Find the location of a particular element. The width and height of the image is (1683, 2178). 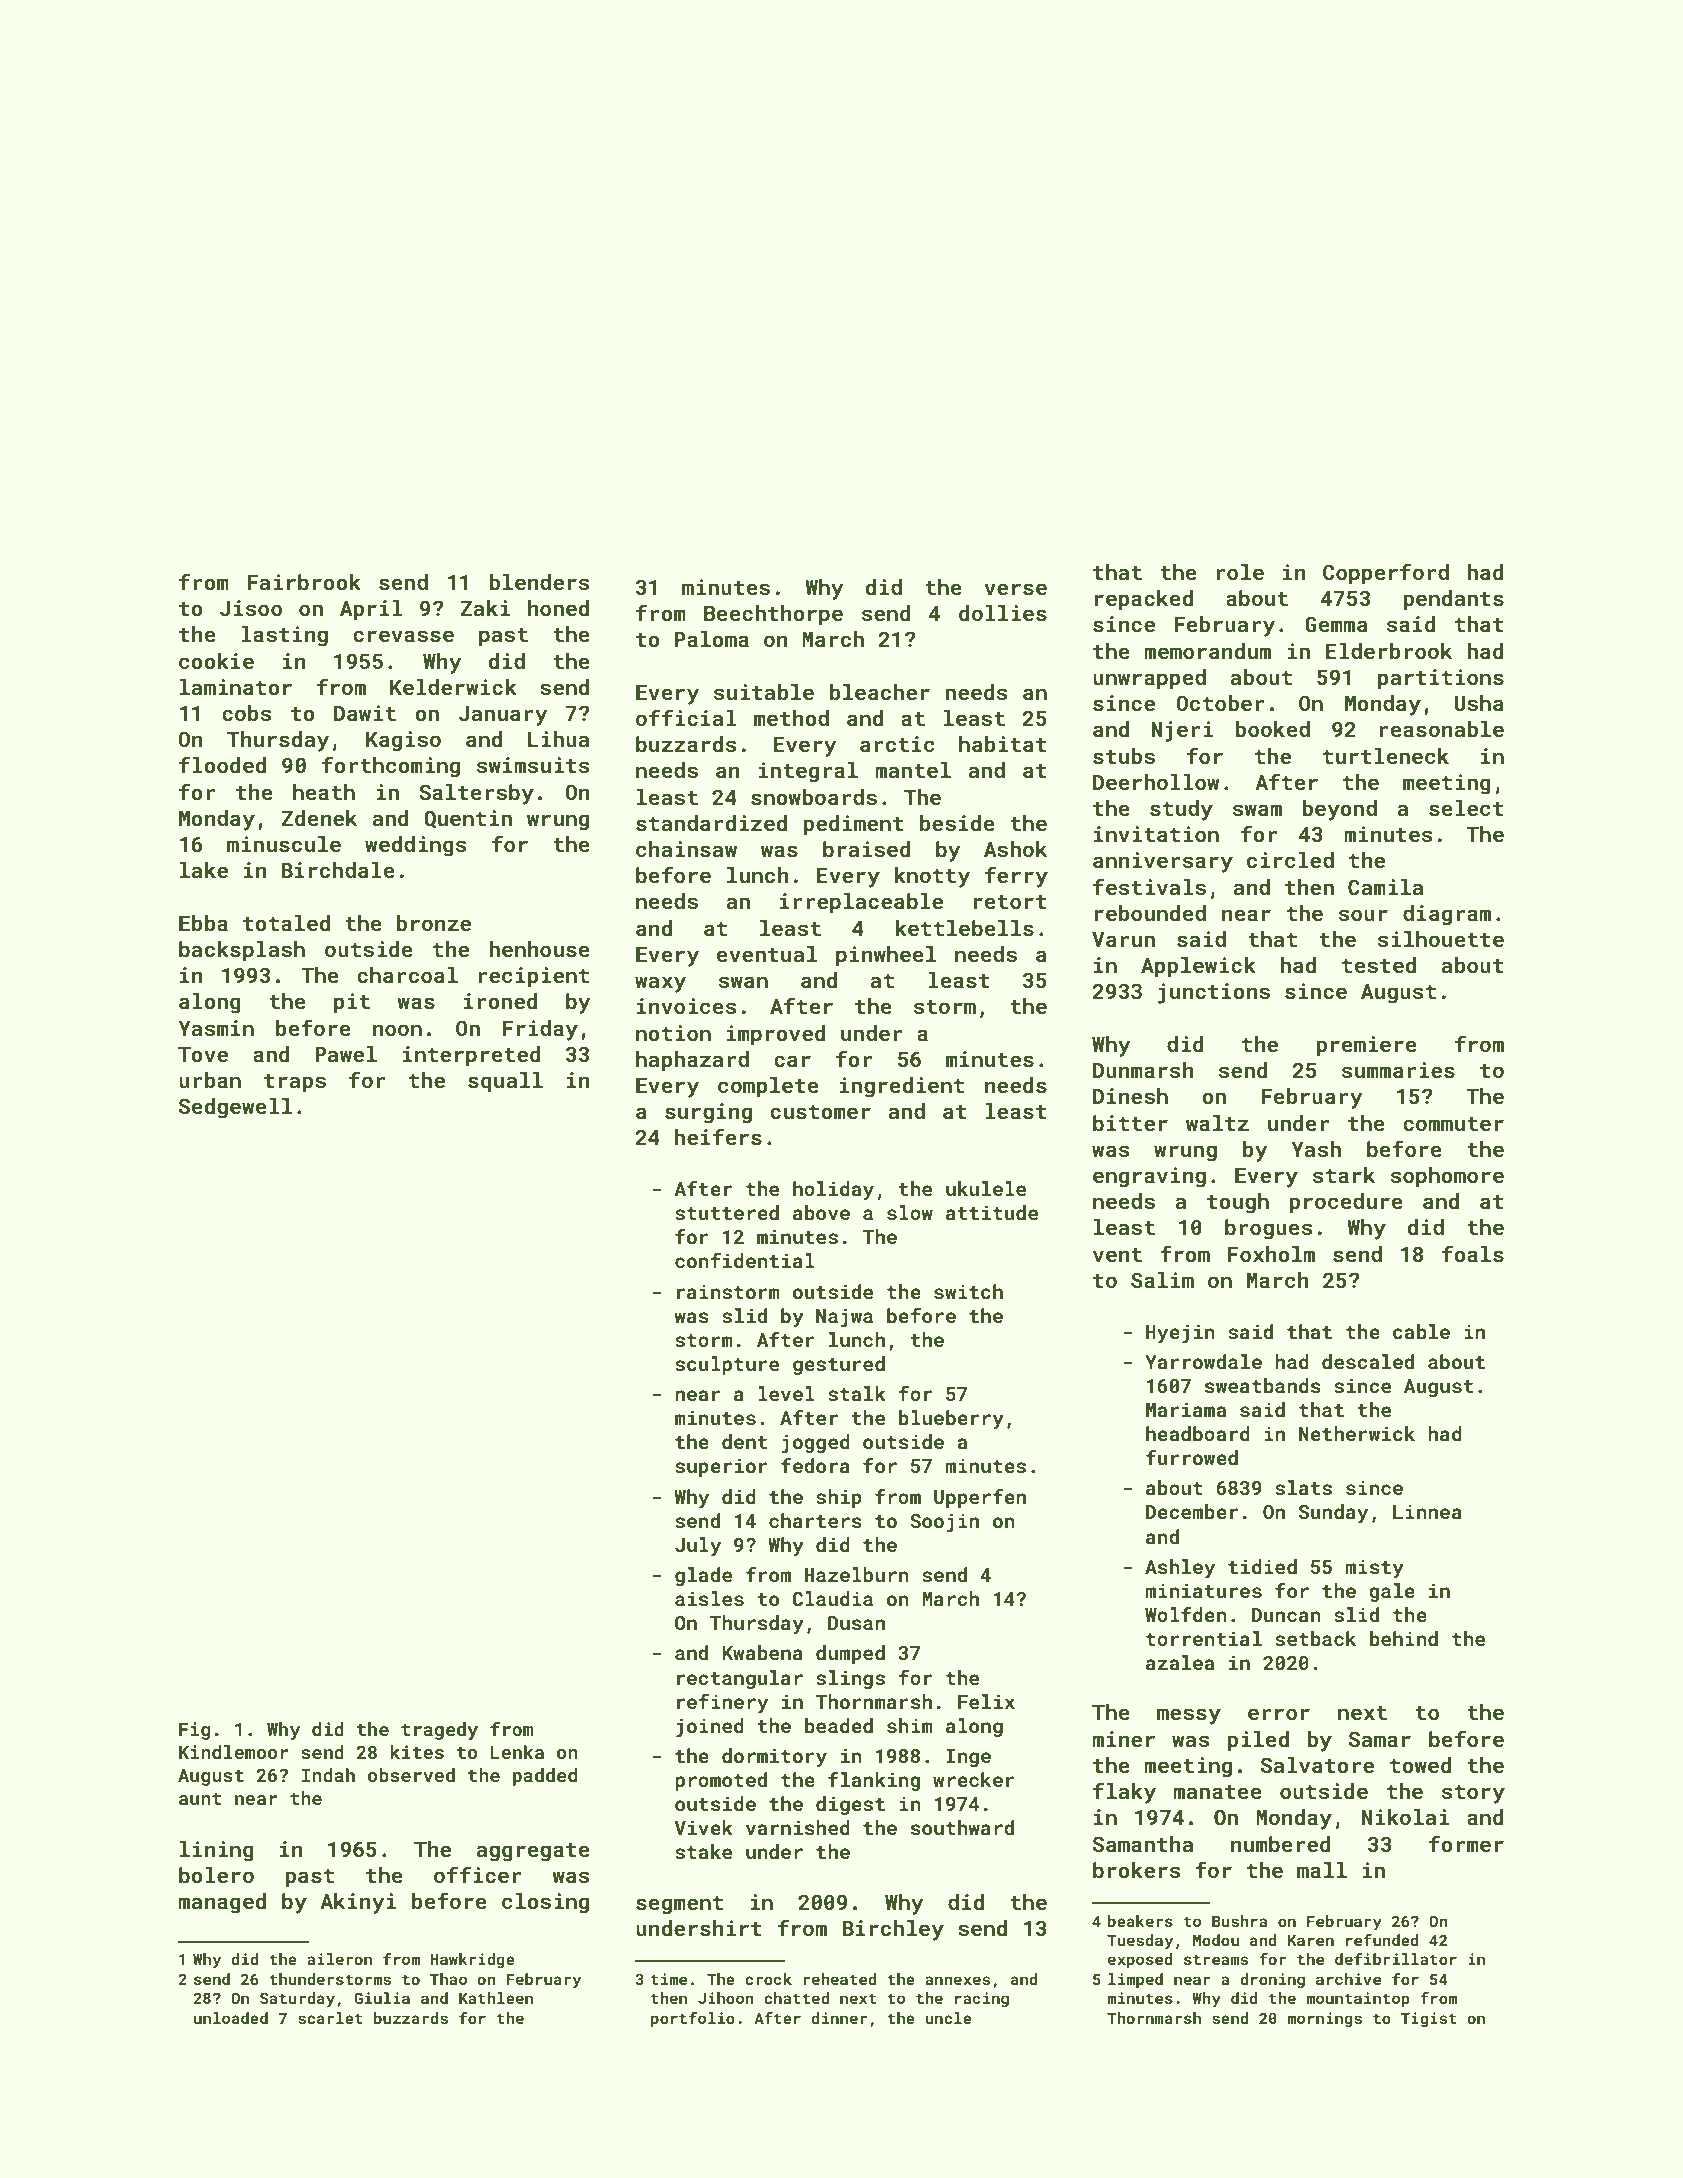

miniatures is located at coordinates (1203, 1590).
